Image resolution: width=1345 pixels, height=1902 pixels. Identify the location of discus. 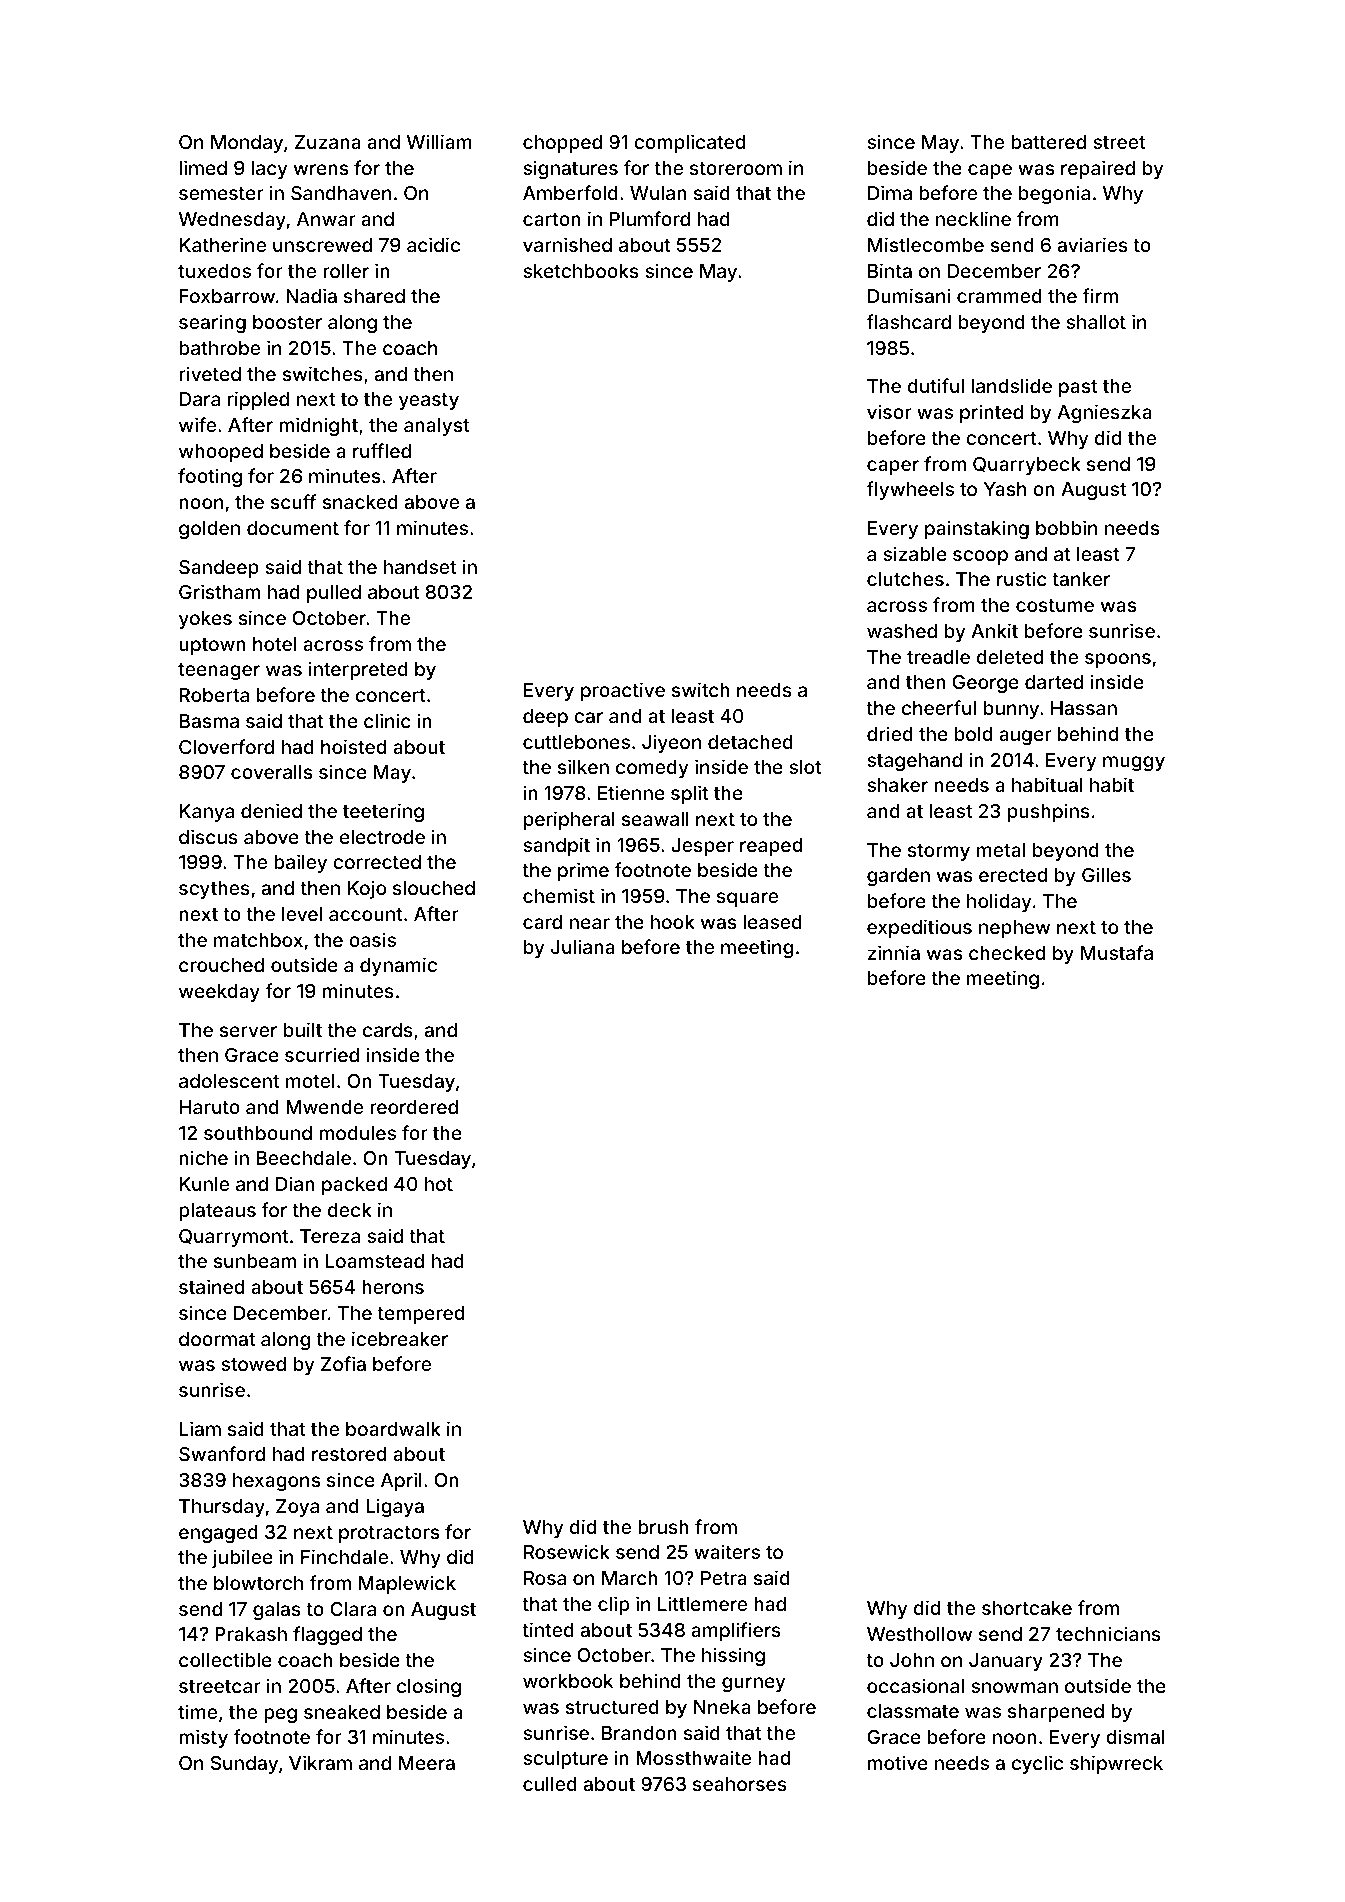
(208, 836).
